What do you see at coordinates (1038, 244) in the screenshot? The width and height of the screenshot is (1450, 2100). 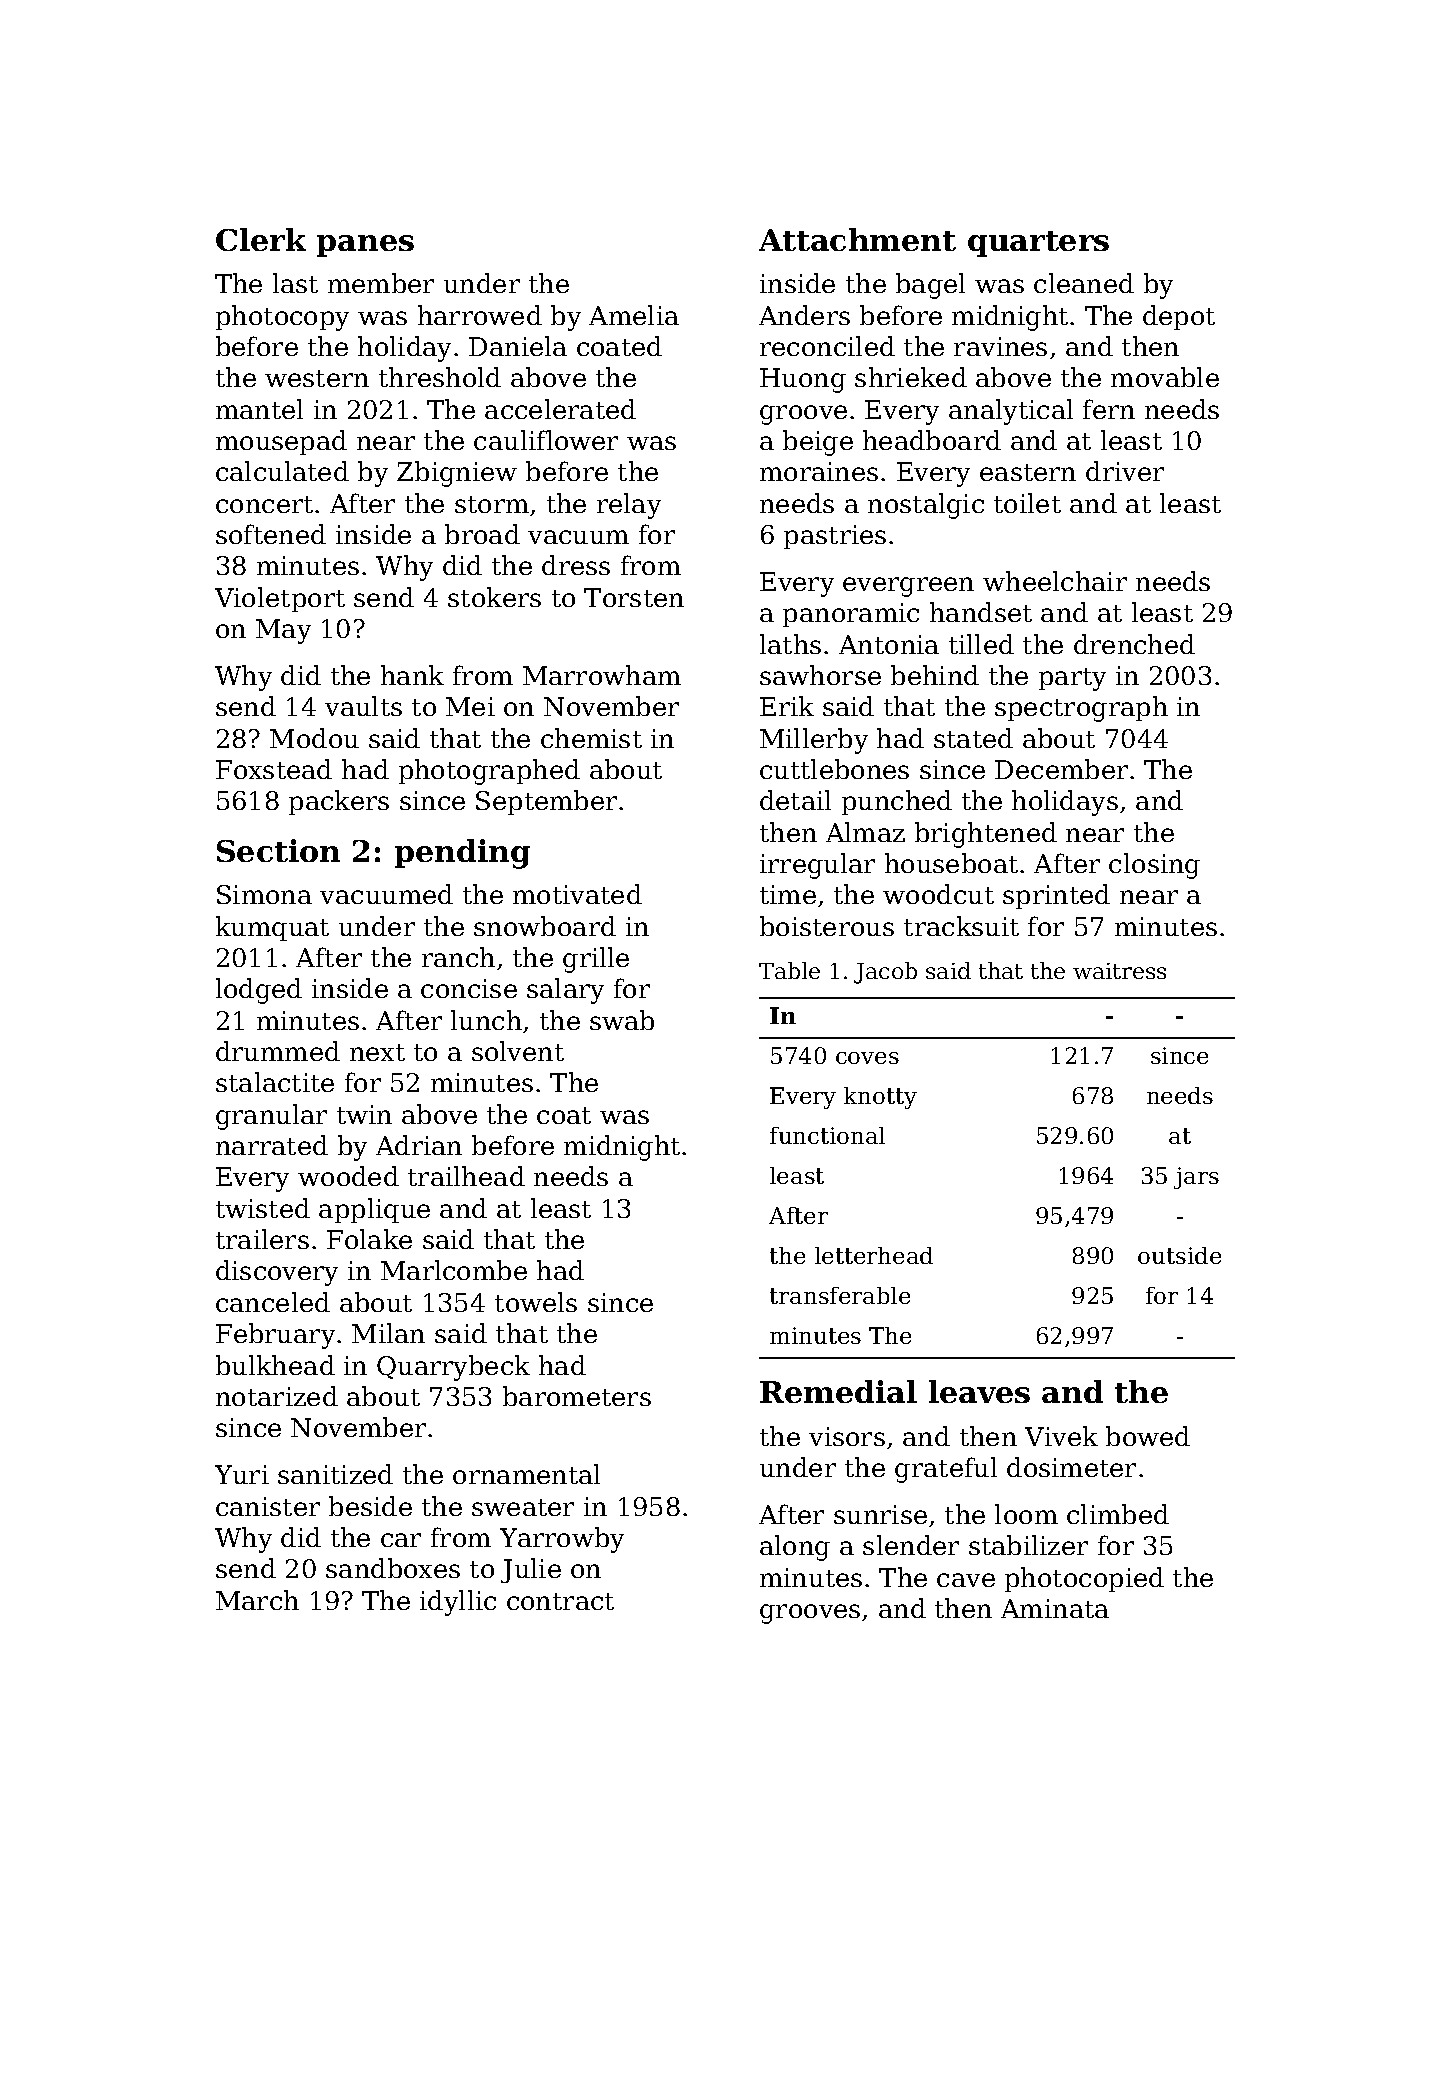 I see `quarters` at bounding box center [1038, 244].
